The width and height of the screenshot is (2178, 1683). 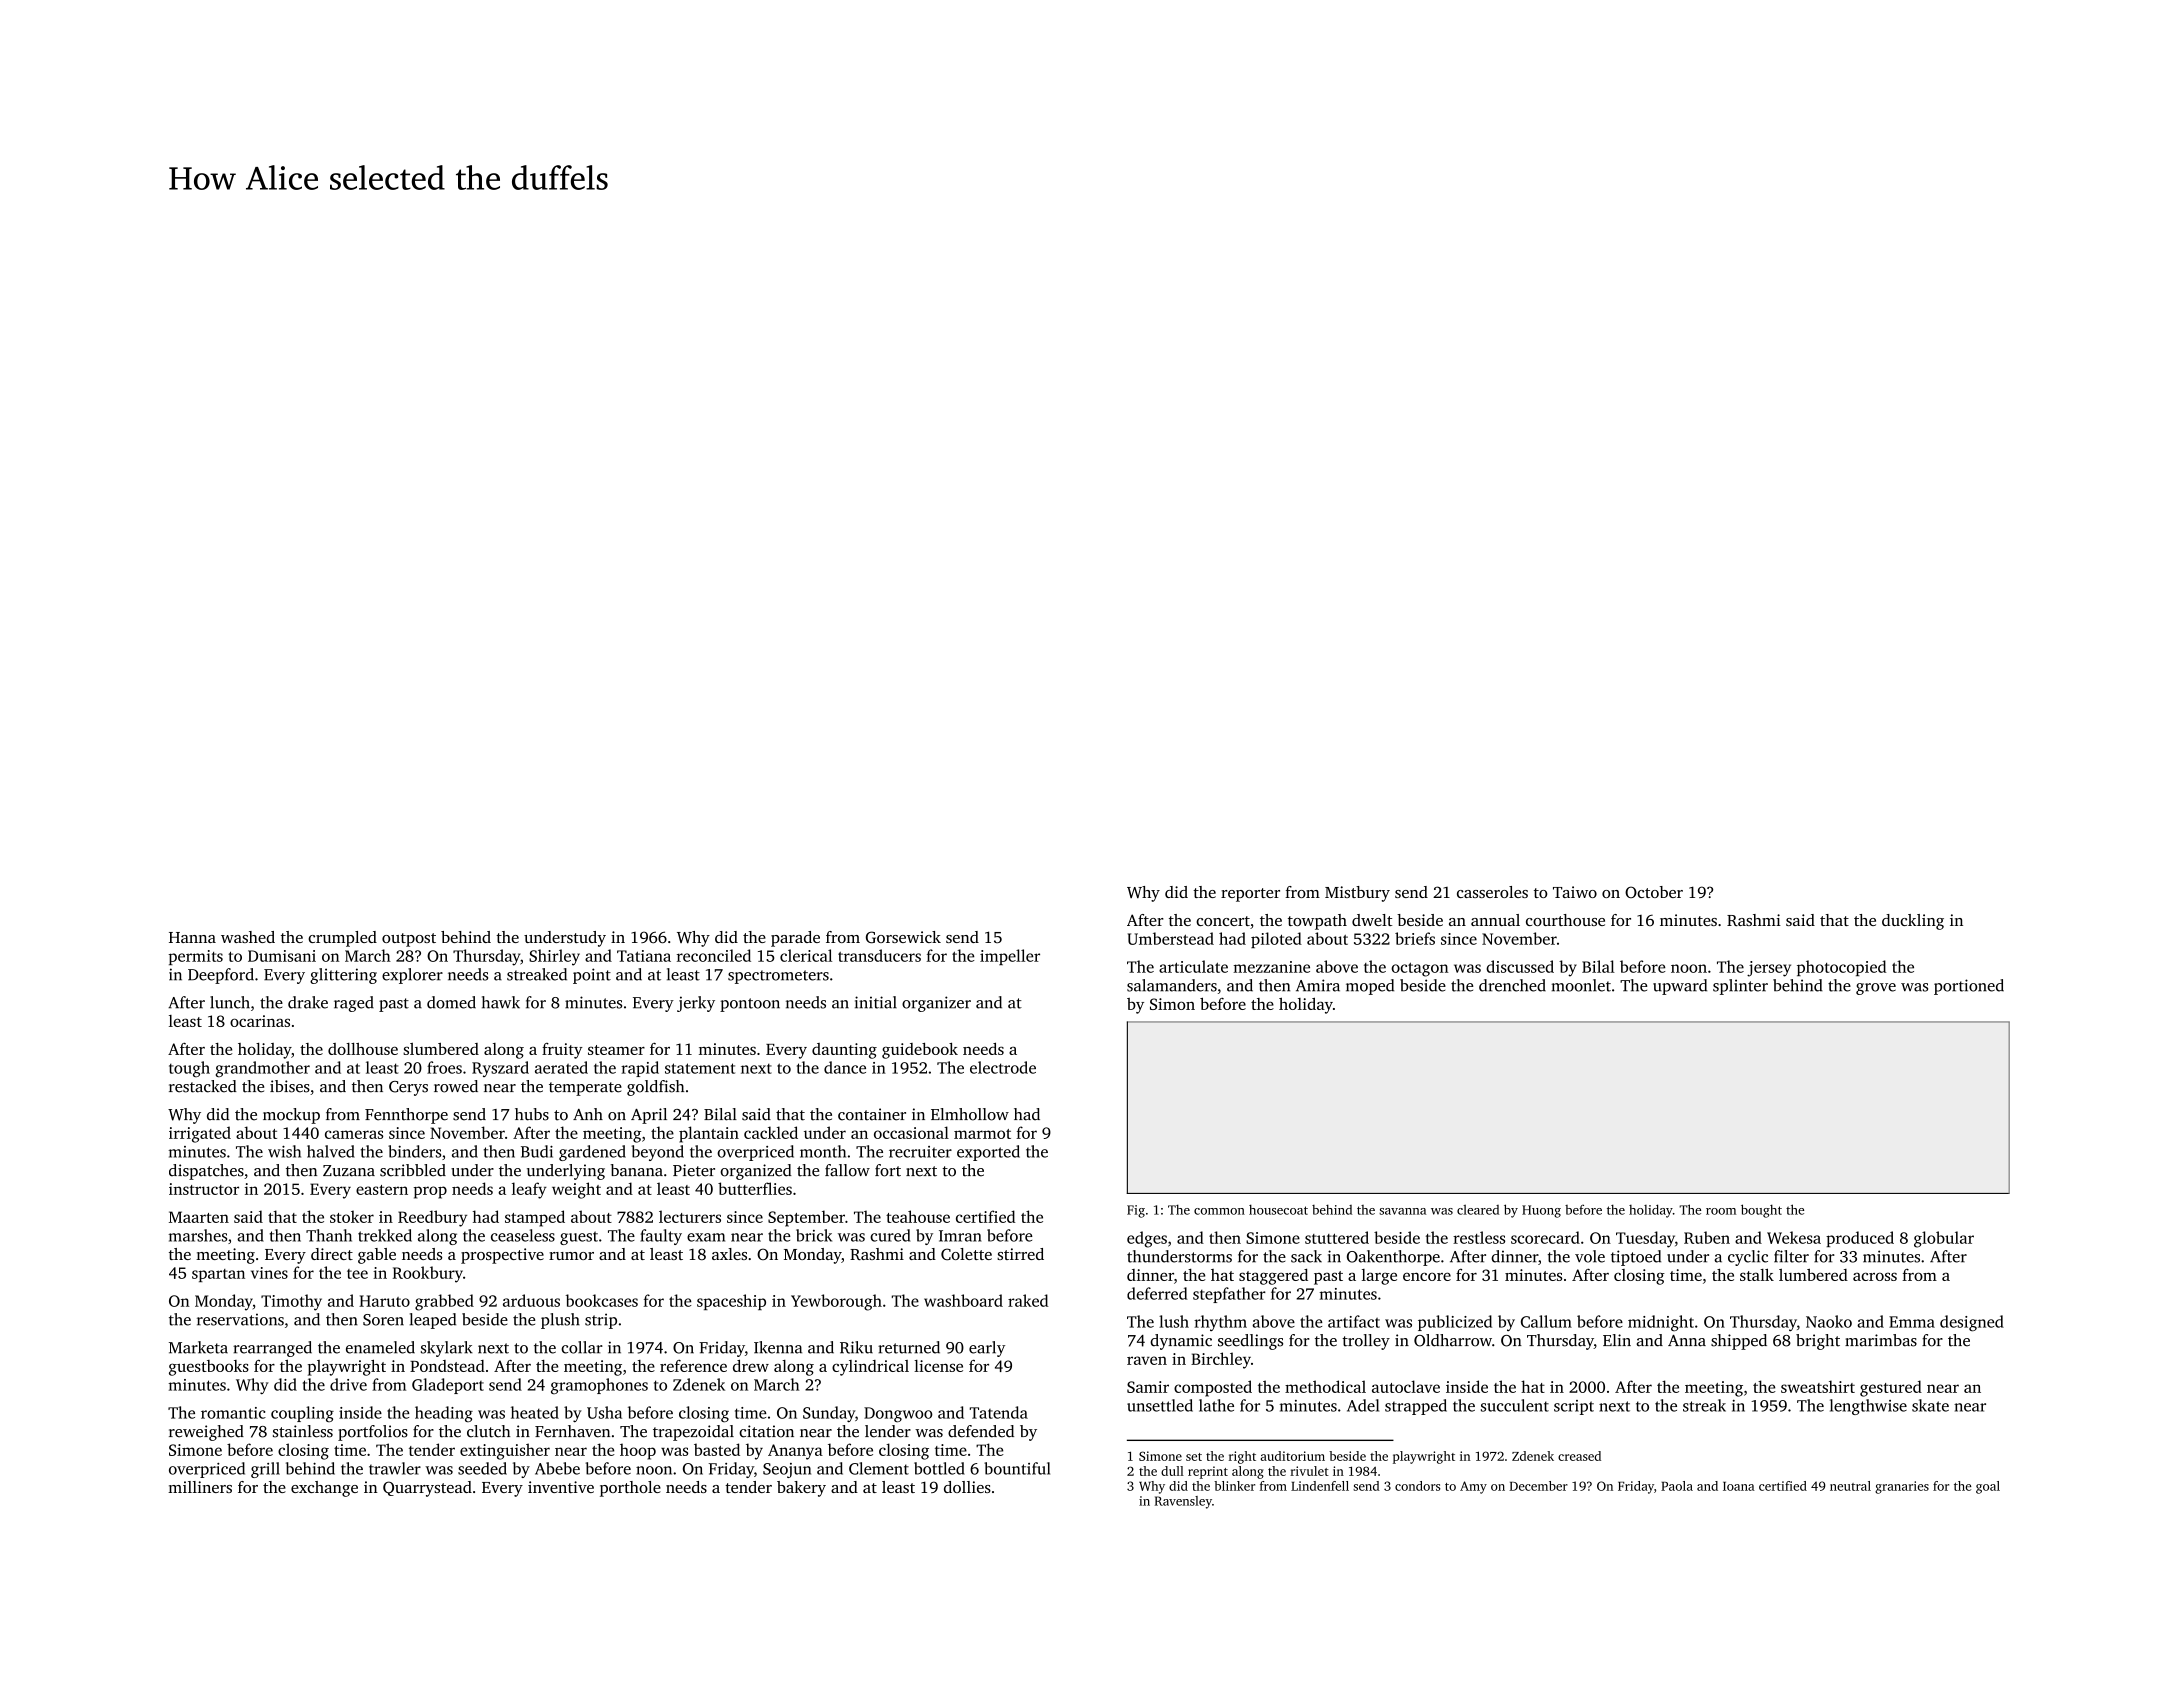 What do you see at coordinates (1406, 1386) in the screenshot?
I see `autoclave` at bounding box center [1406, 1386].
